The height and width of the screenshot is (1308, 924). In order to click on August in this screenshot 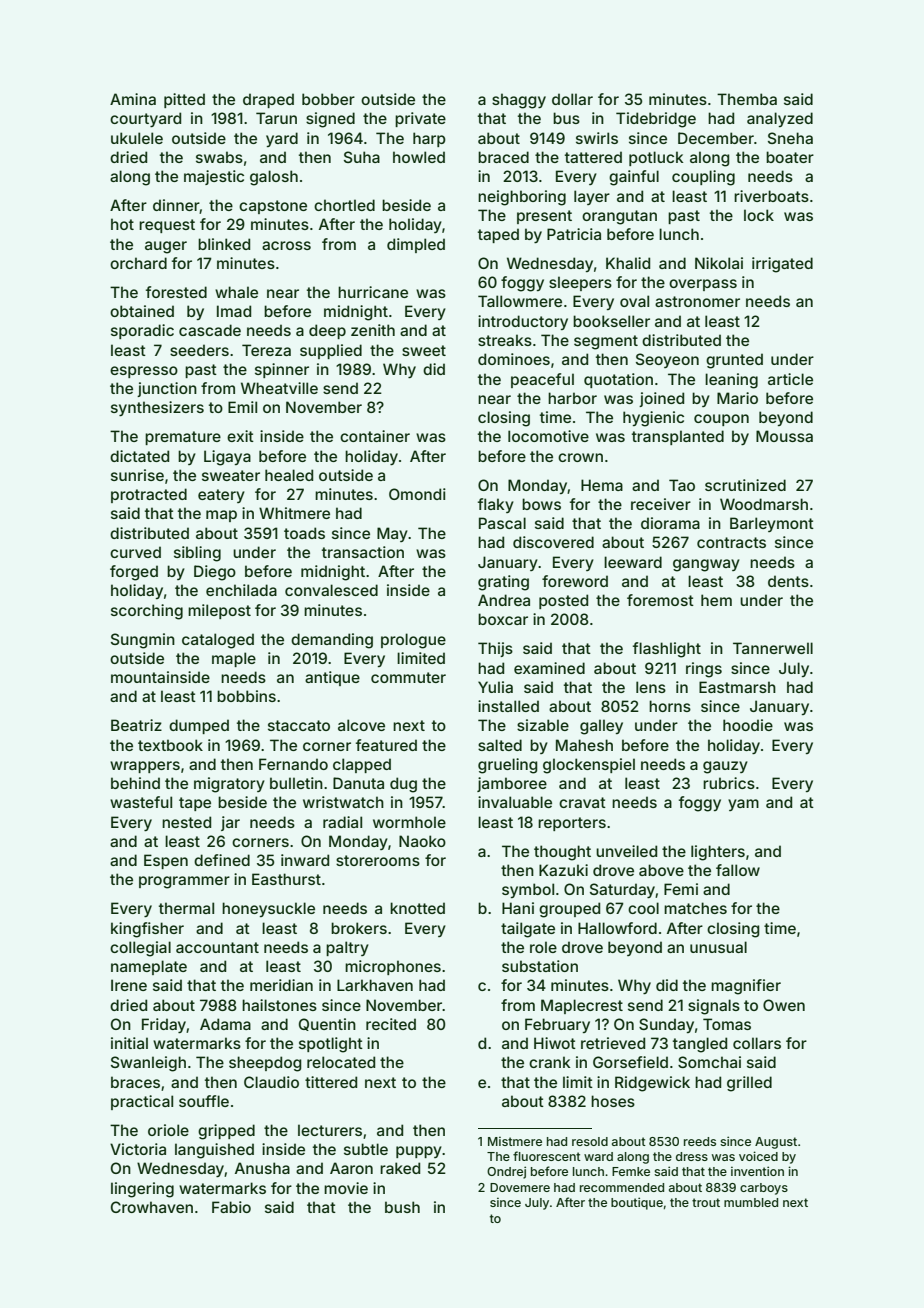, I will do `click(776, 1143)`.
